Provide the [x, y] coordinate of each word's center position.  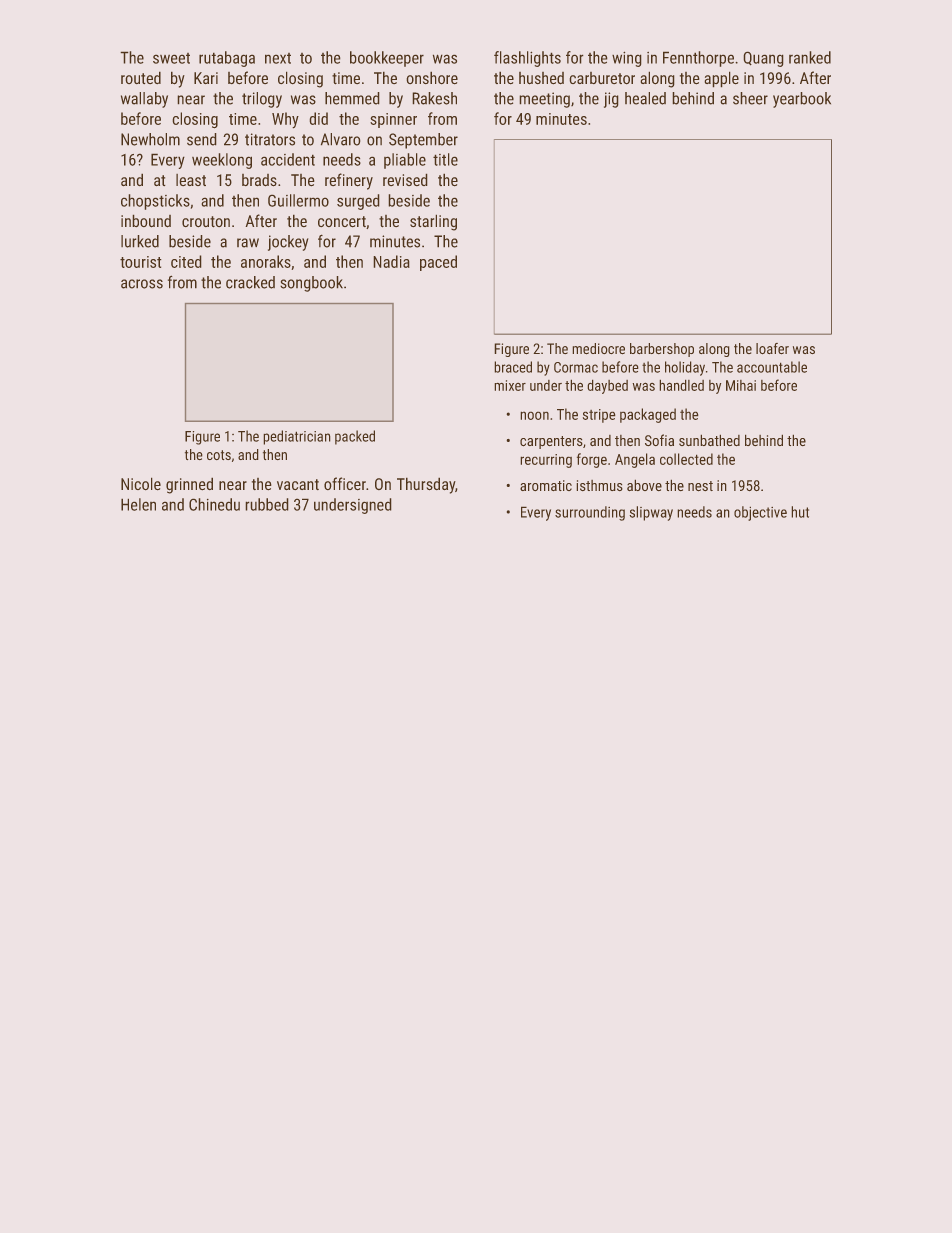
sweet [171, 58]
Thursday [426, 486]
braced [513, 367]
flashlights [527, 59]
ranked [810, 57]
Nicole [141, 484]
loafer [772, 348]
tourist [140, 262]
